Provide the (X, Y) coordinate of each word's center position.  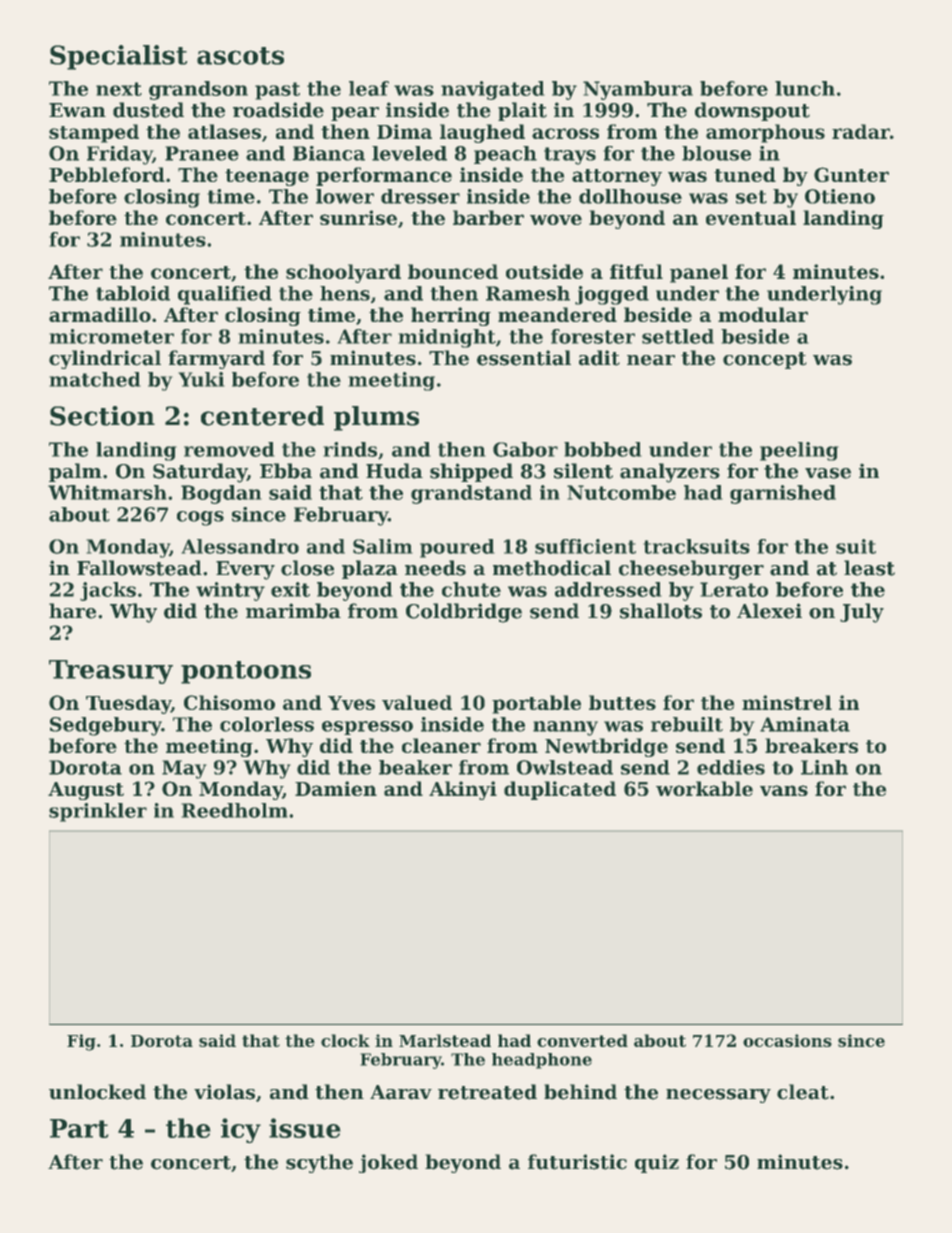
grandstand (471, 494)
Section (102, 416)
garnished (783, 494)
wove (556, 219)
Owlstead (565, 767)
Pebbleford (107, 174)
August (86, 791)
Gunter (851, 174)
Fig (81, 1042)
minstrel (787, 702)
